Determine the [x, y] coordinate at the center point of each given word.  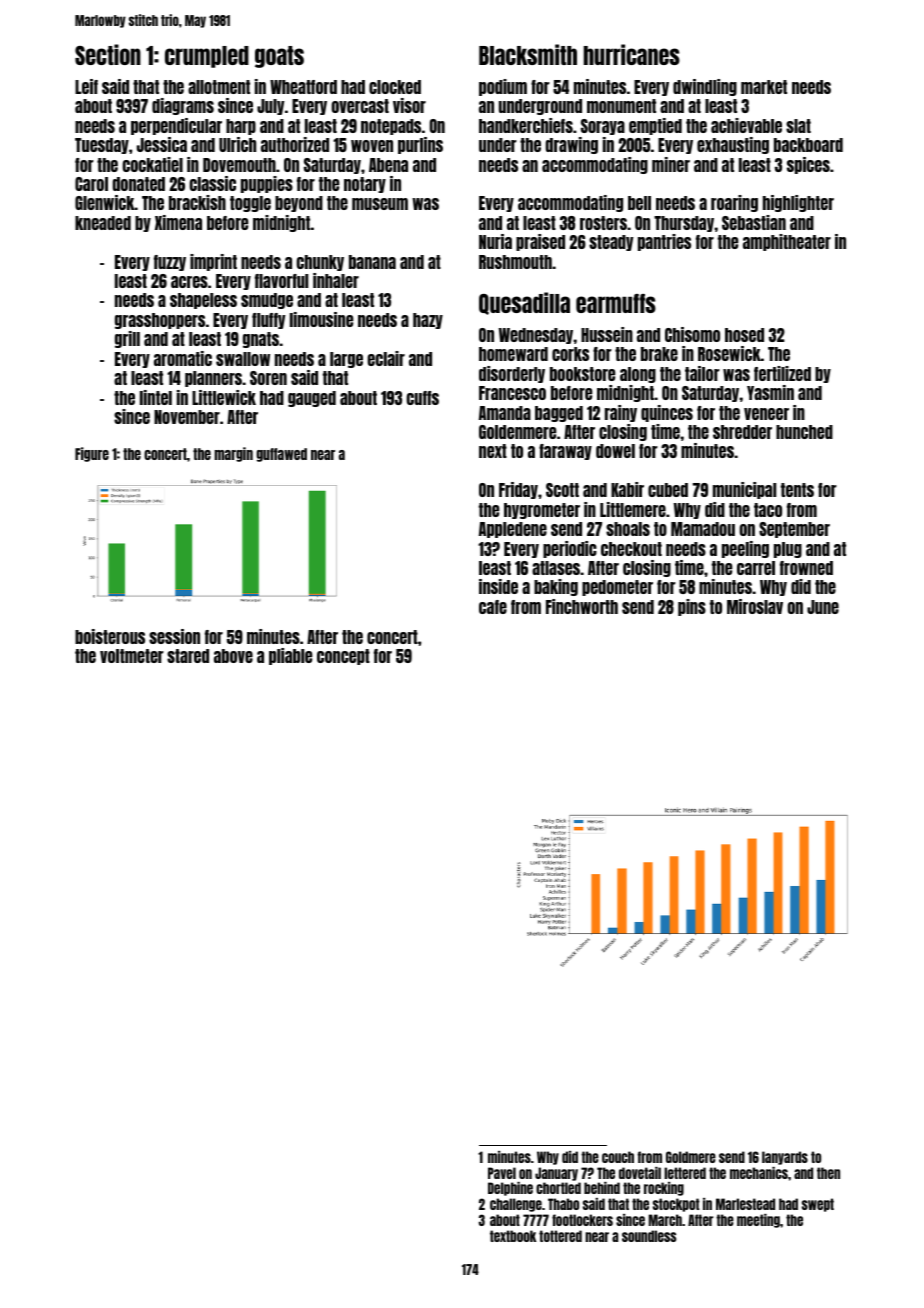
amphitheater [787, 242]
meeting [758, 1221]
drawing [571, 145]
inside [498, 586]
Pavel [502, 1173]
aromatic [183, 358]
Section [108, 54]
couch [618, 1157]
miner [671, 164]
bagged [559, 414]
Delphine [510, 1189]
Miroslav [755, 606]
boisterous [110, 636]
